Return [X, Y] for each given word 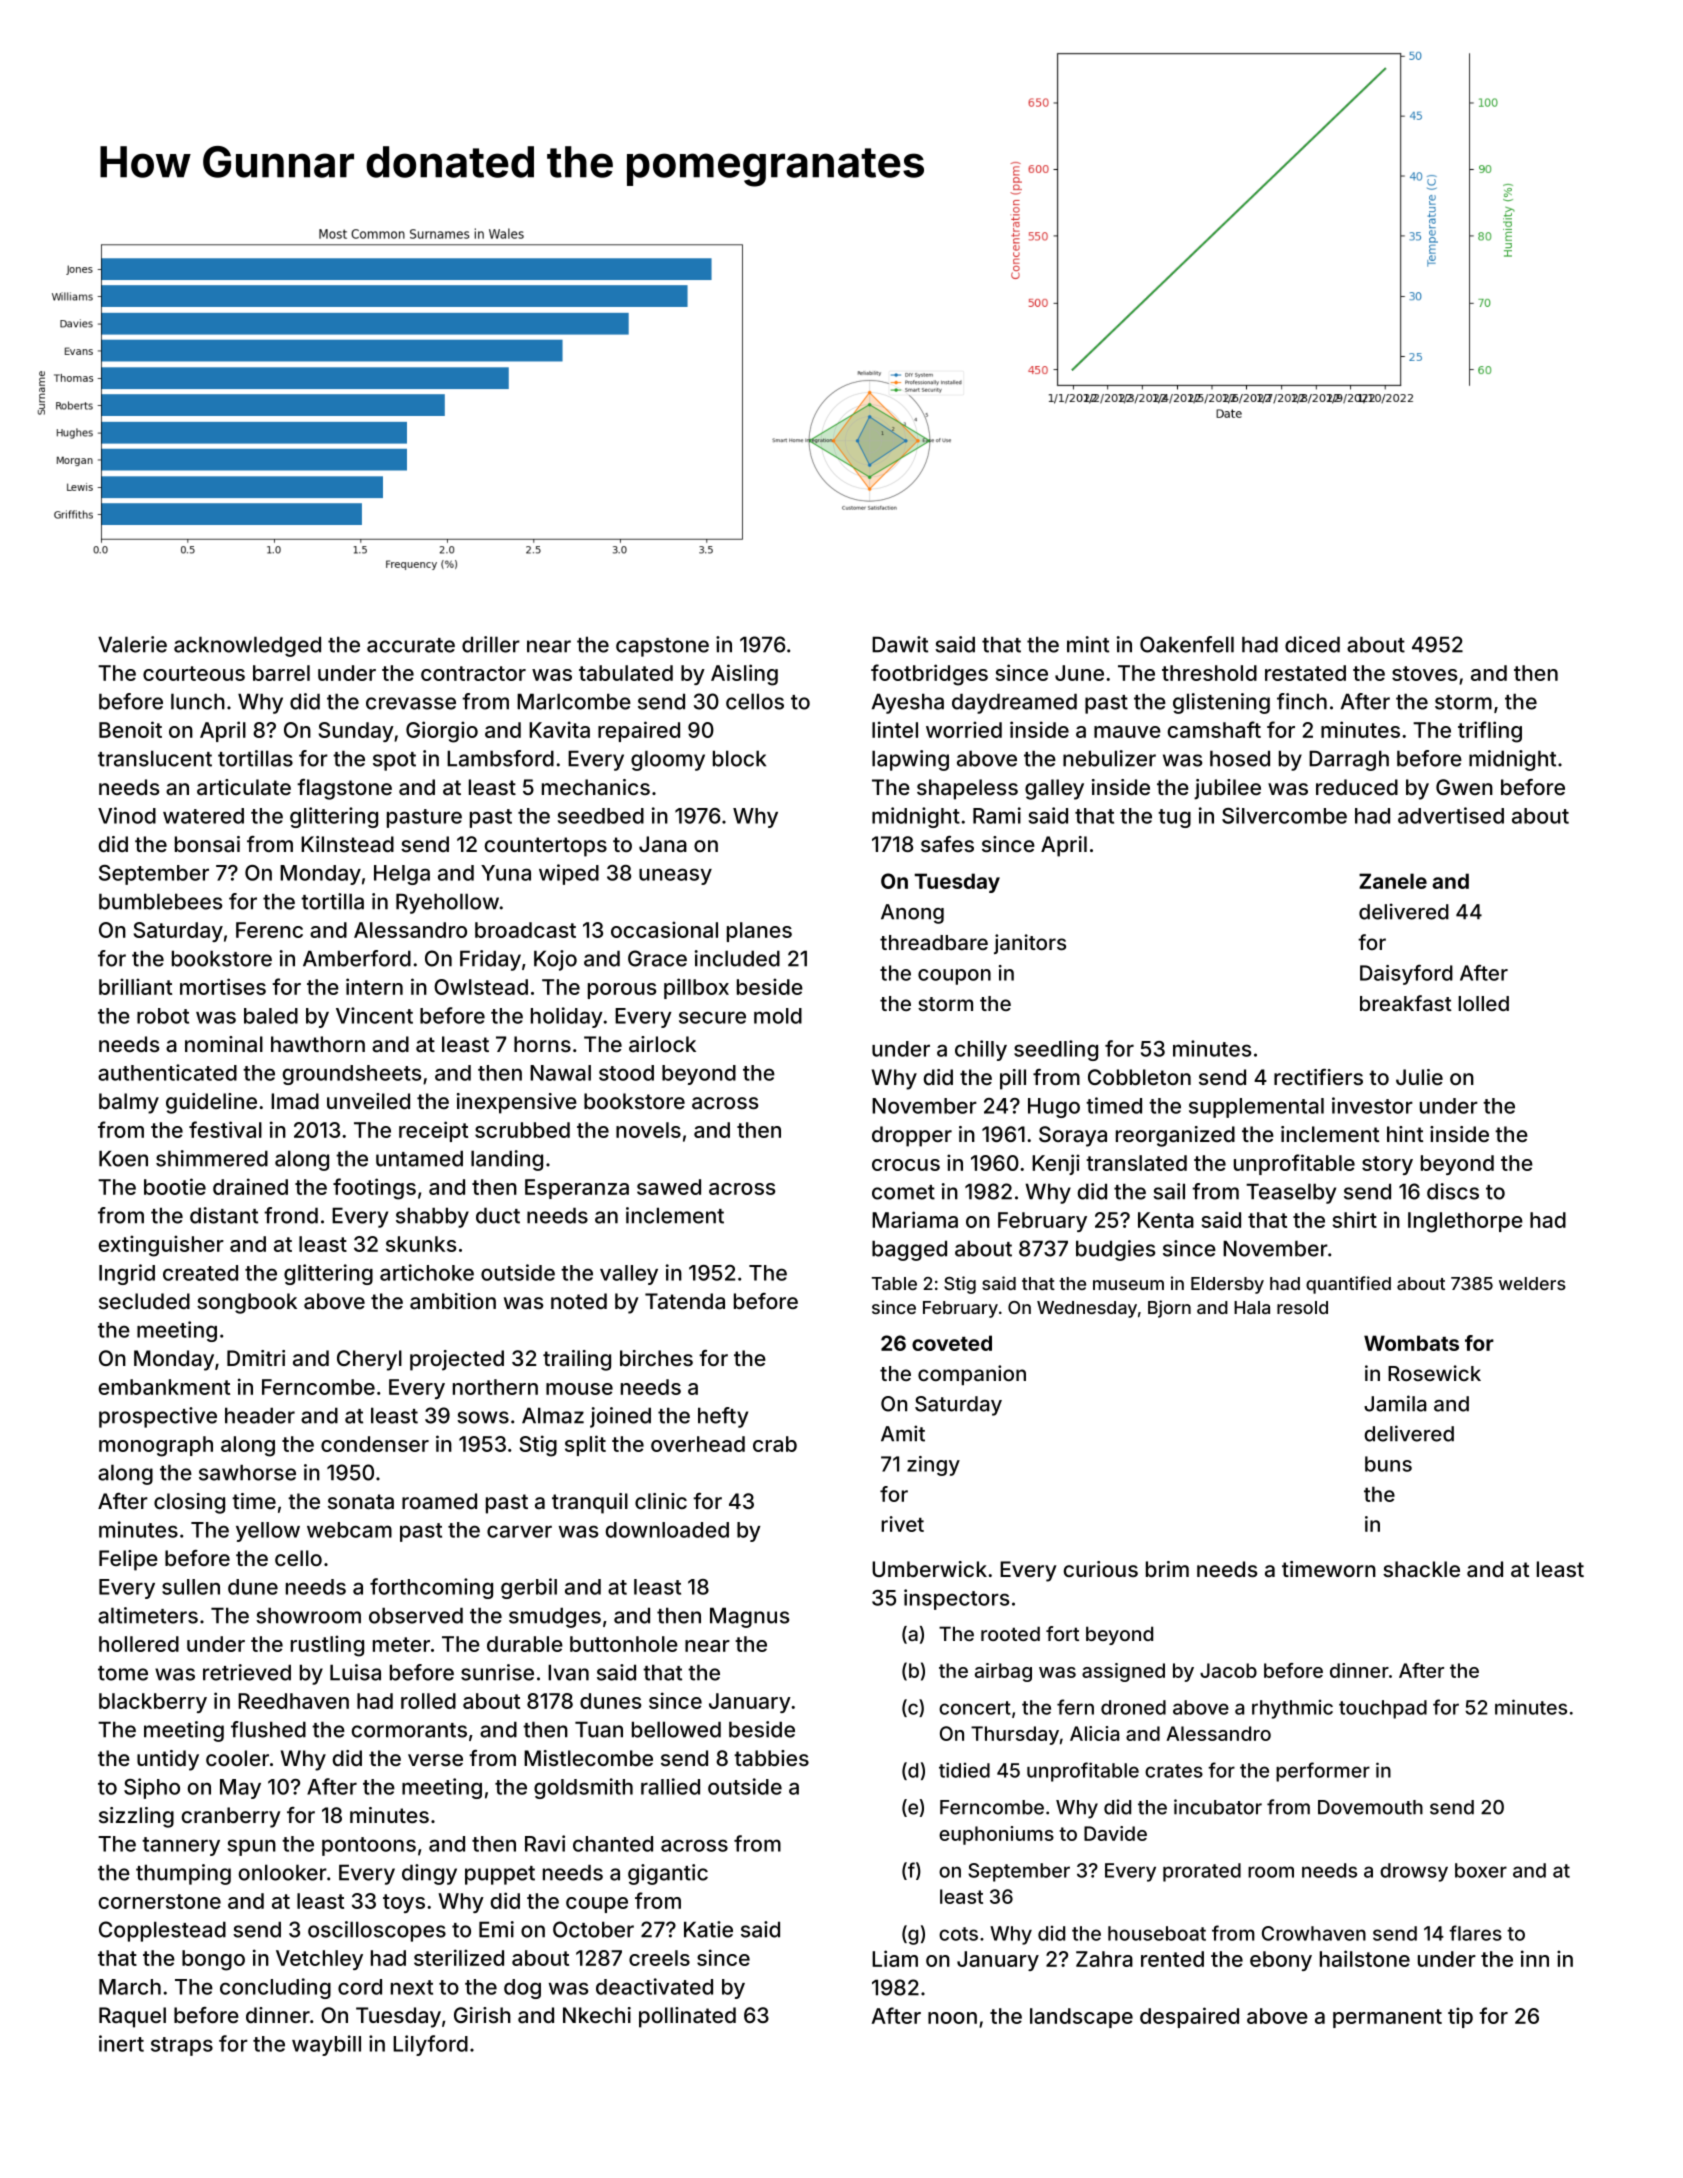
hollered [139, 1644]
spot [394, 761]
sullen [191, 1587]
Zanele [1393, 881]
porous [622, 991]
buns [1388, 1464]
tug [1174, 818]
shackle [1421, 1569]
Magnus [749, 1617]
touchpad [1383, 1709]
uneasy [675, 876]
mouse [579, 1389]
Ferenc [269, 930]
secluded [144, 1301]
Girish [482, 2015]
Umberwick [929, 1569]
